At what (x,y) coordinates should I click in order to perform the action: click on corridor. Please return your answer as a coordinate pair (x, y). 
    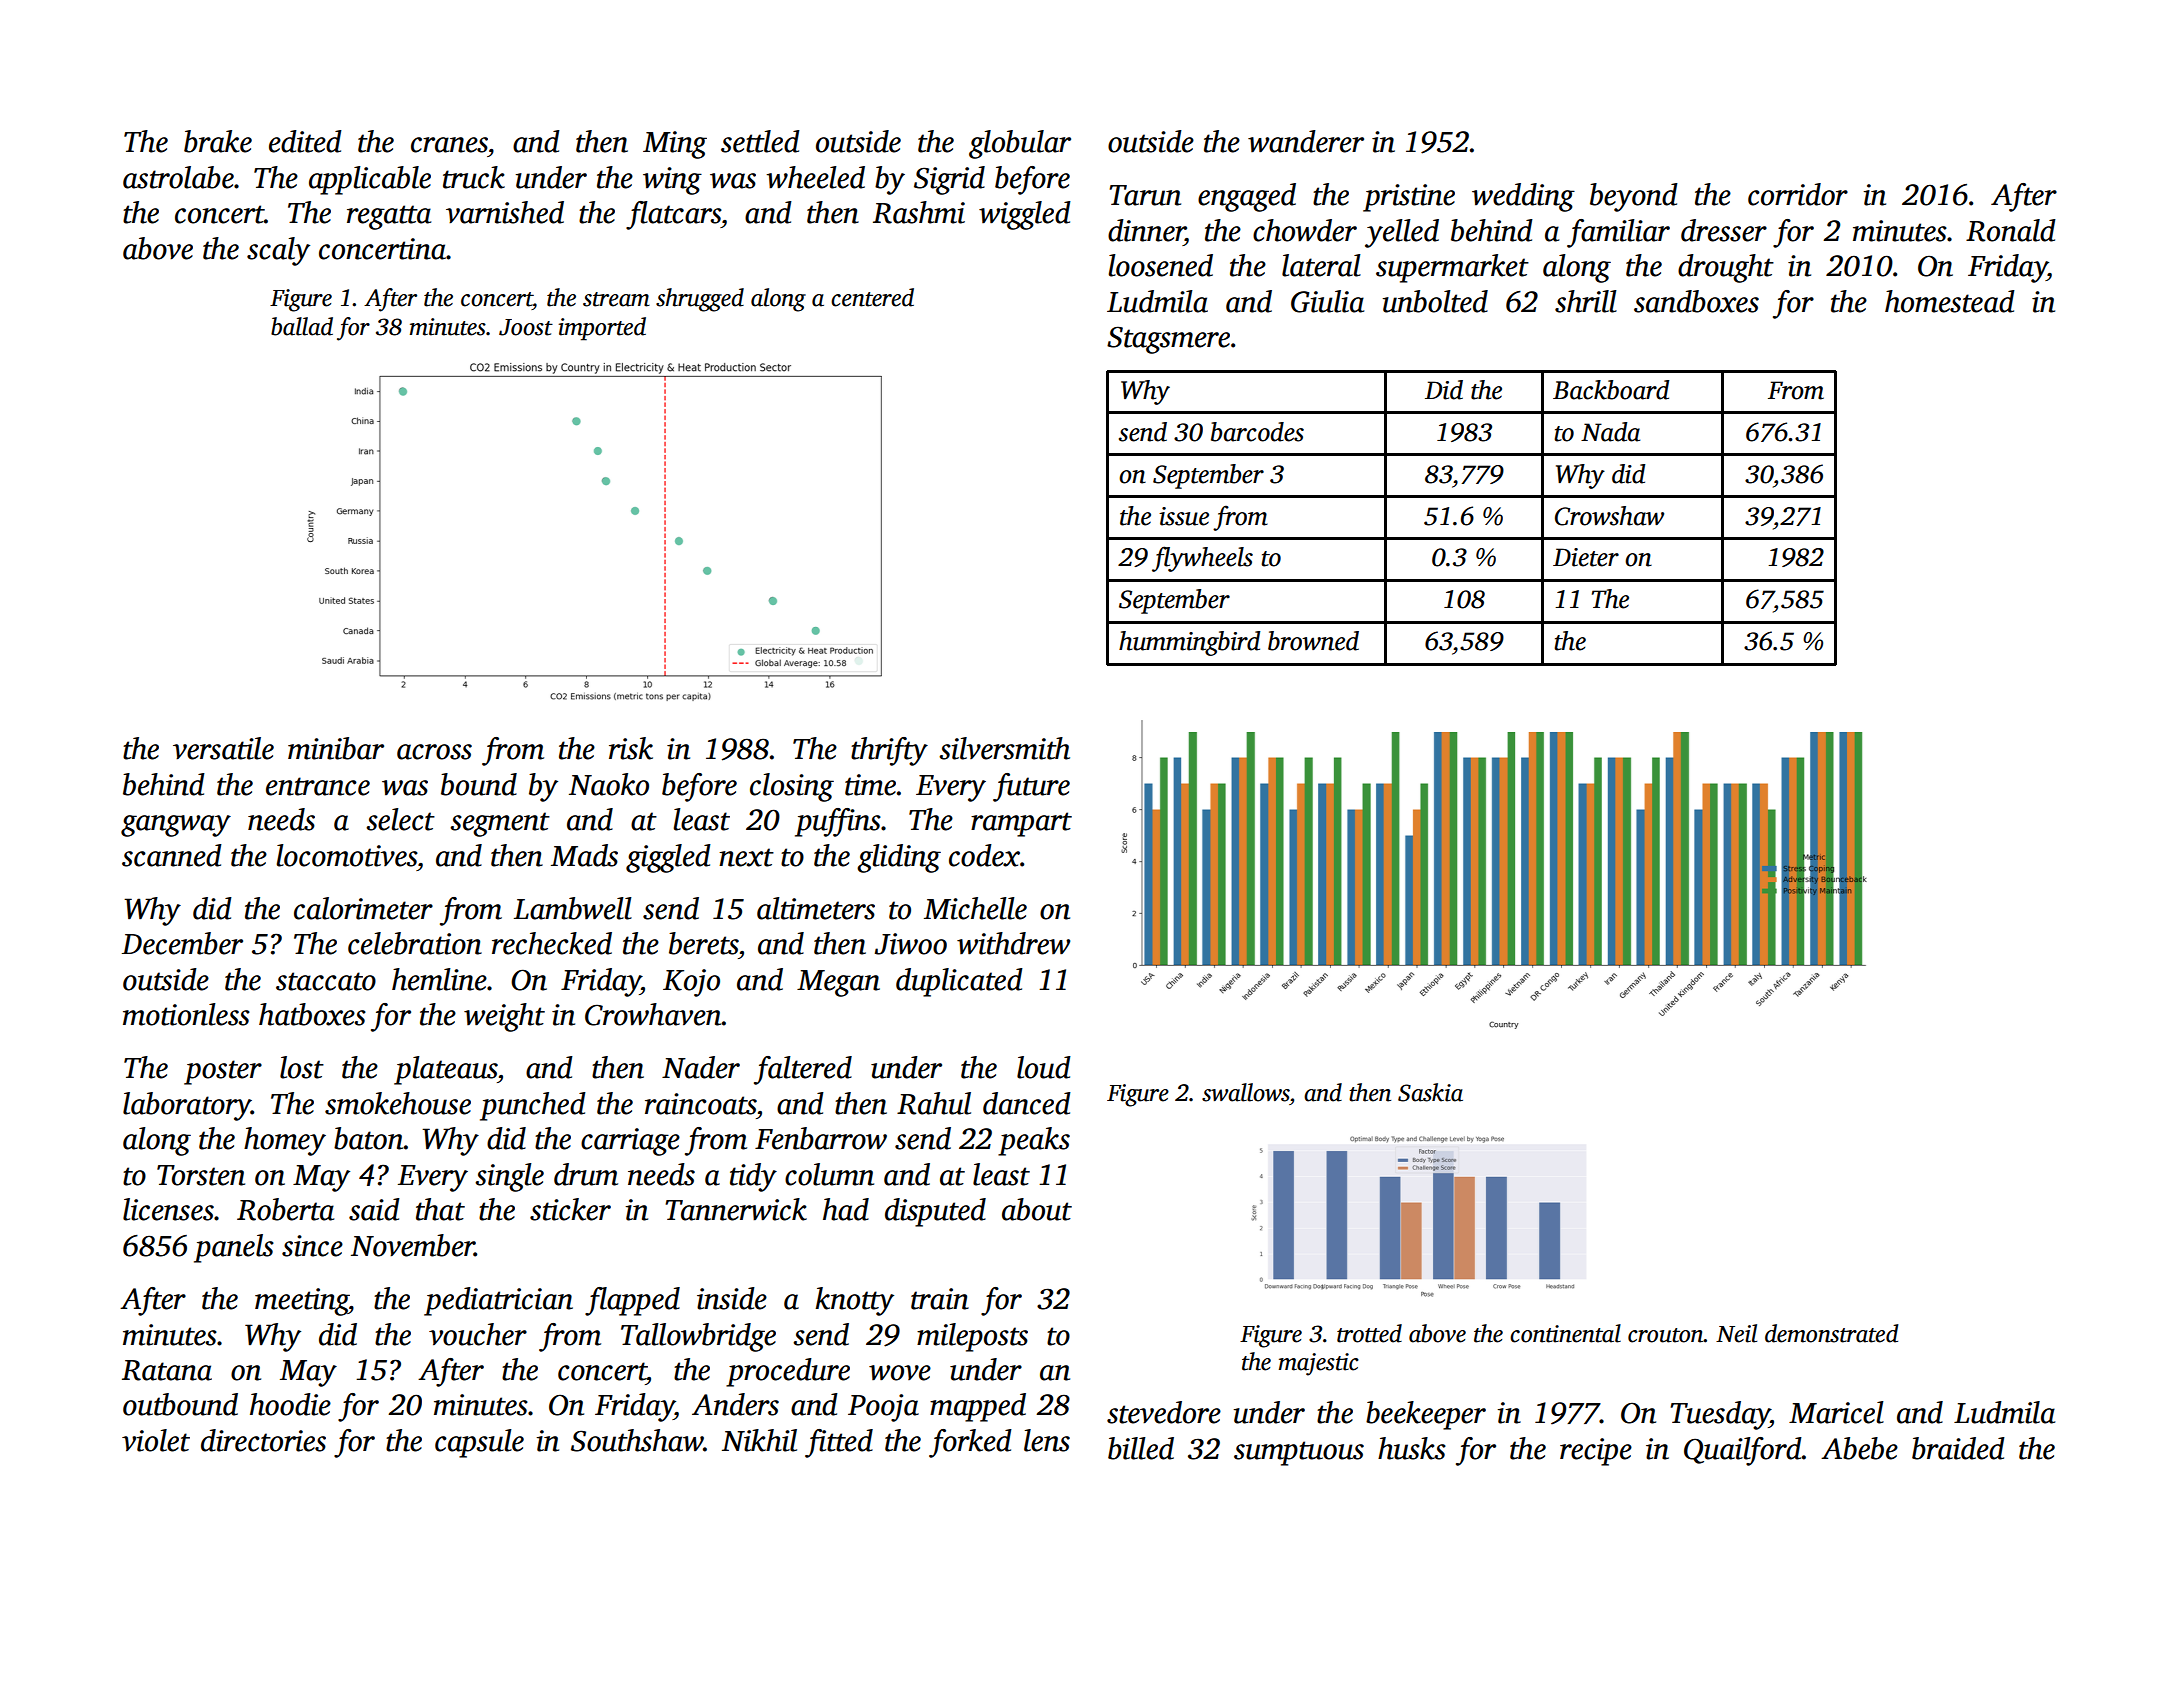
    Looking at the image, I should click on (1798, 194).
